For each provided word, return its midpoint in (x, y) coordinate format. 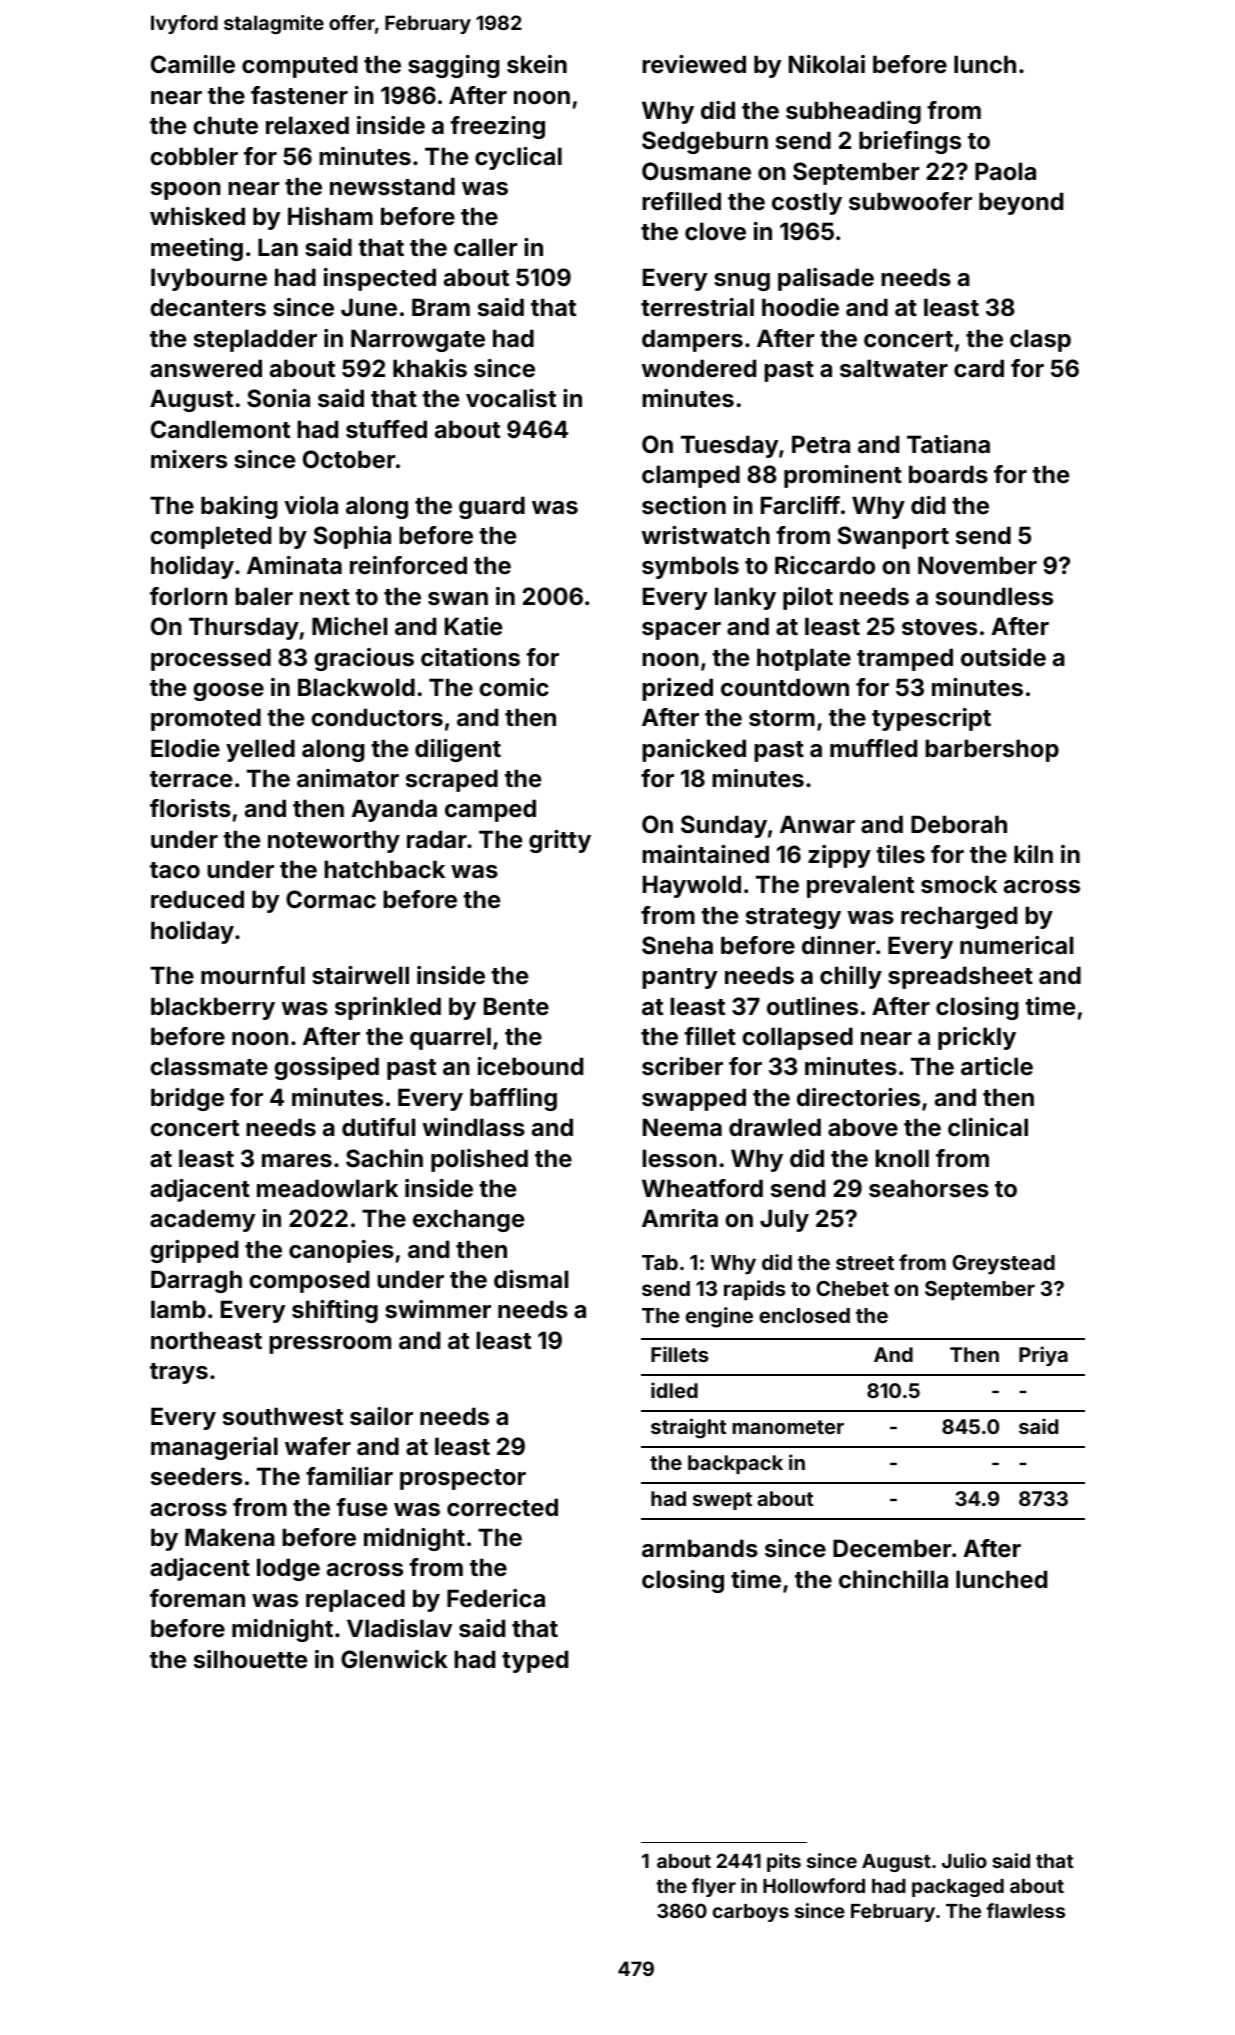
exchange (468, 1220)
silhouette (250, 1659)
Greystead (1003, 1265)
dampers (692, 340)
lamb (178, 1309)
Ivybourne (209, 279)
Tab (660, 1262)
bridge (187, 1099)
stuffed (386, 429)
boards (948, 474)
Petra (821, 444)
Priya (1043, 1356)
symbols (690, 567)
